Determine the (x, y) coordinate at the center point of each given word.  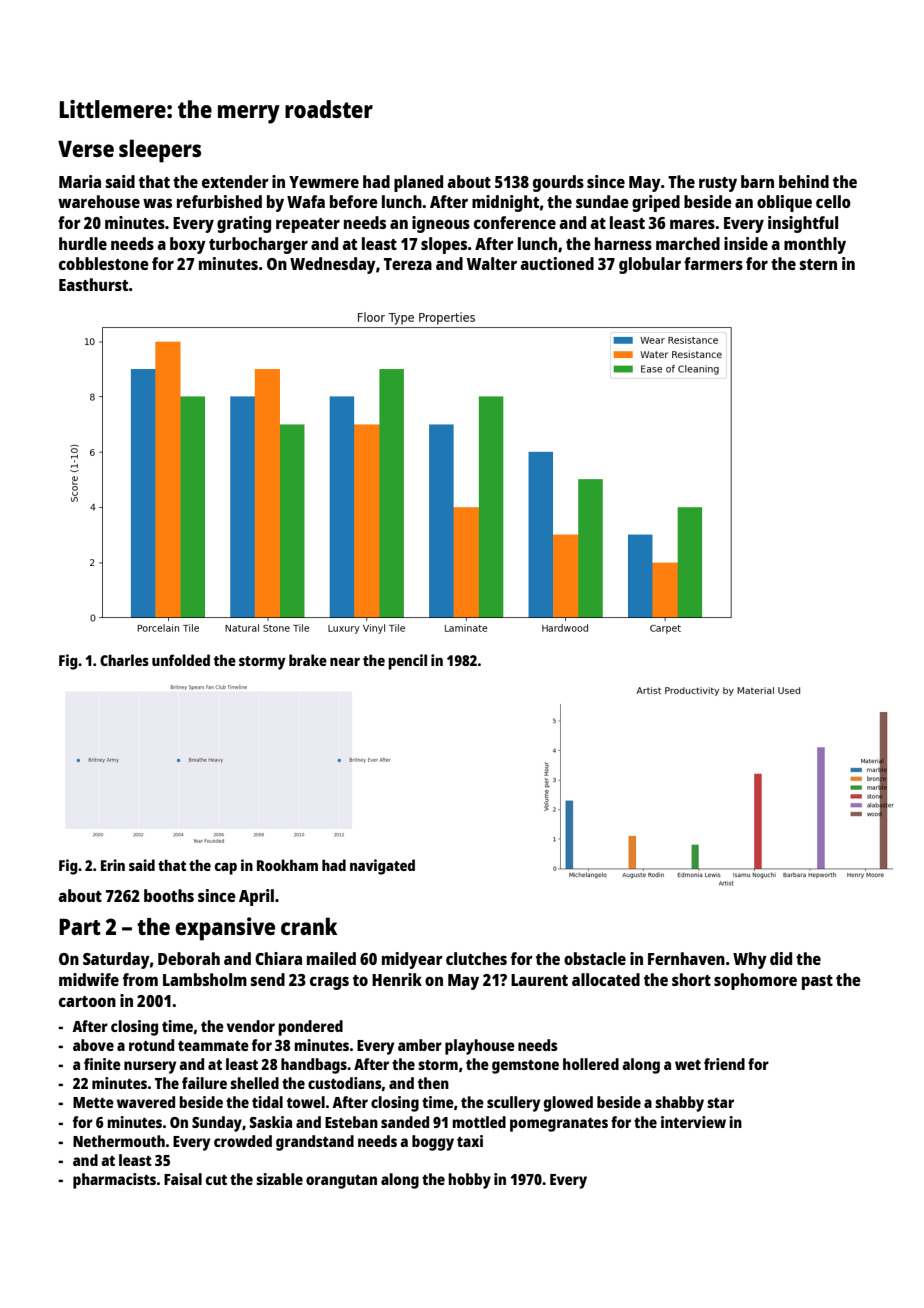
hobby (469, 1181)
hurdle (83, 243)
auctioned (557, 263)
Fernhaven (686, 958)
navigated (382, 867)
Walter (491, 263)
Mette (93, 1102)
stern (818, 264)
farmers (713, 263)
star (720, 1103)
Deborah (189, 958)
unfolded (181, 660)
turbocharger (258, 245)
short (691, 979)
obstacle (595, 958)
